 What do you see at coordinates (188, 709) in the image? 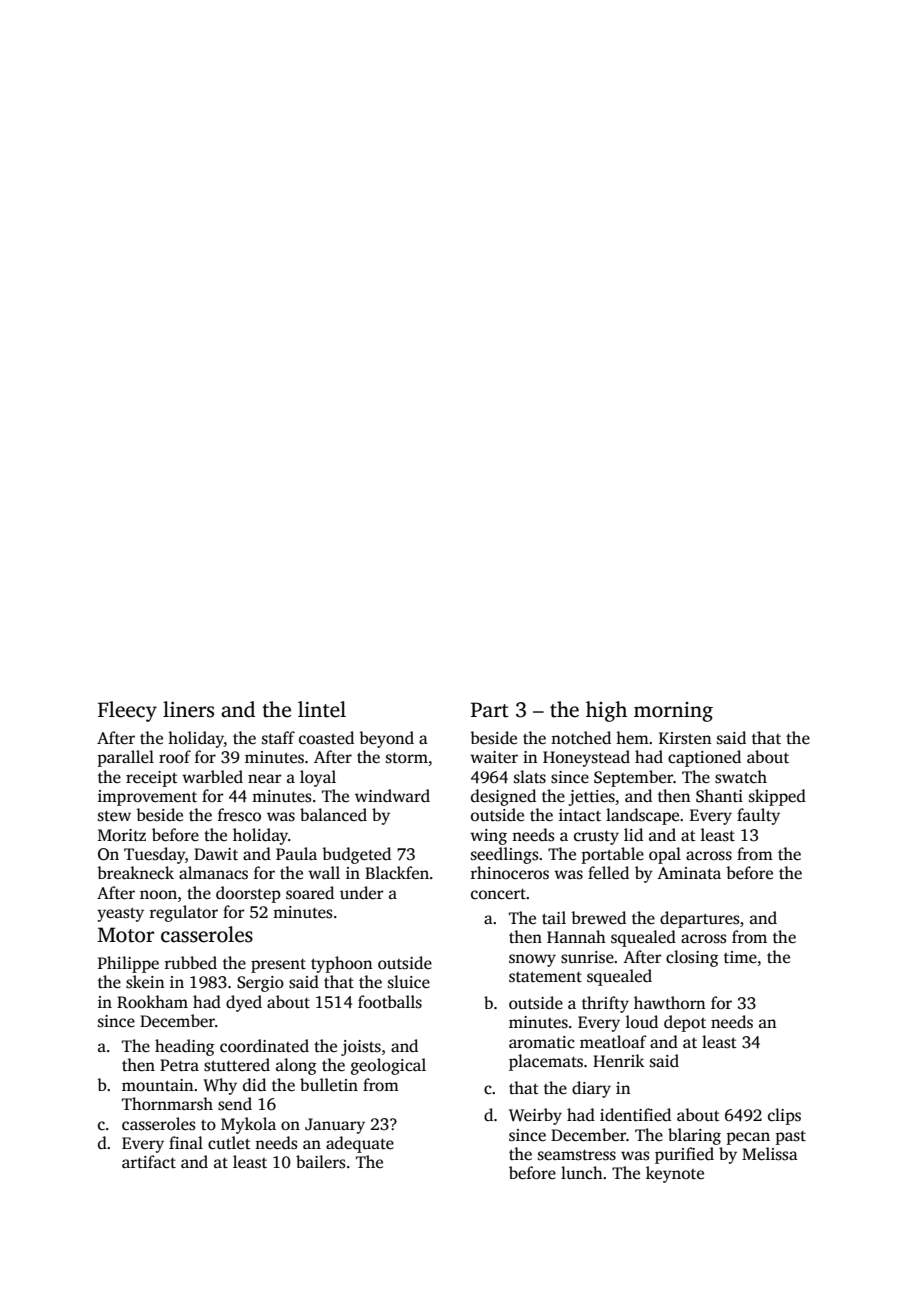
I see `liners` at bounding box center [188, 709].
